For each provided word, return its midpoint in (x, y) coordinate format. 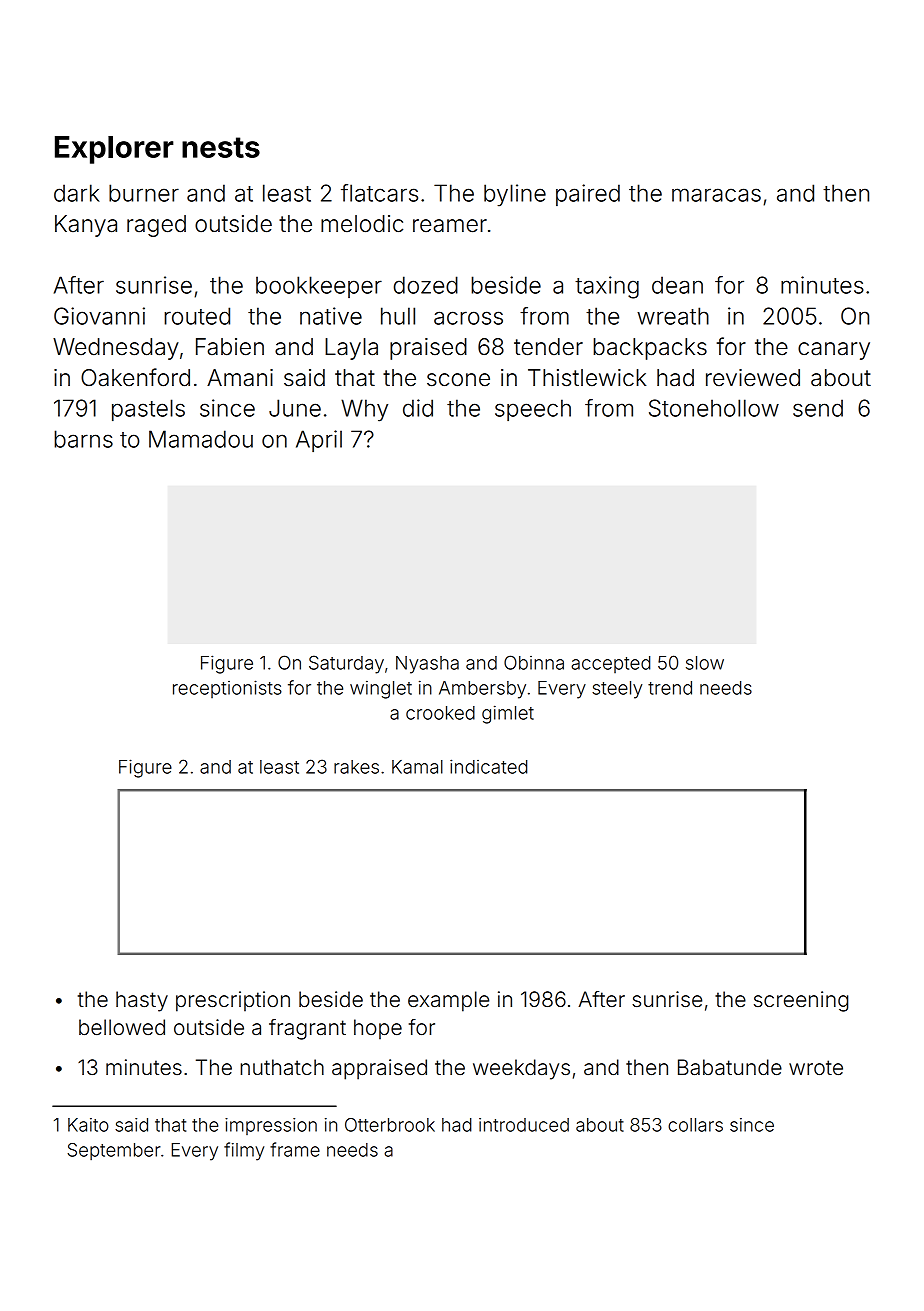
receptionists (227, 689)
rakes (356, 767)
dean (677, 285)
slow (705, 663)
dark (77, 193)
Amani (240, 378)
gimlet (508, 714)
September (114, 1151)
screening (801, 1001)
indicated (488, 766)
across (468, 318)
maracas (716, 195)
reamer (450, 226)
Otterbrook (390, 1125)
